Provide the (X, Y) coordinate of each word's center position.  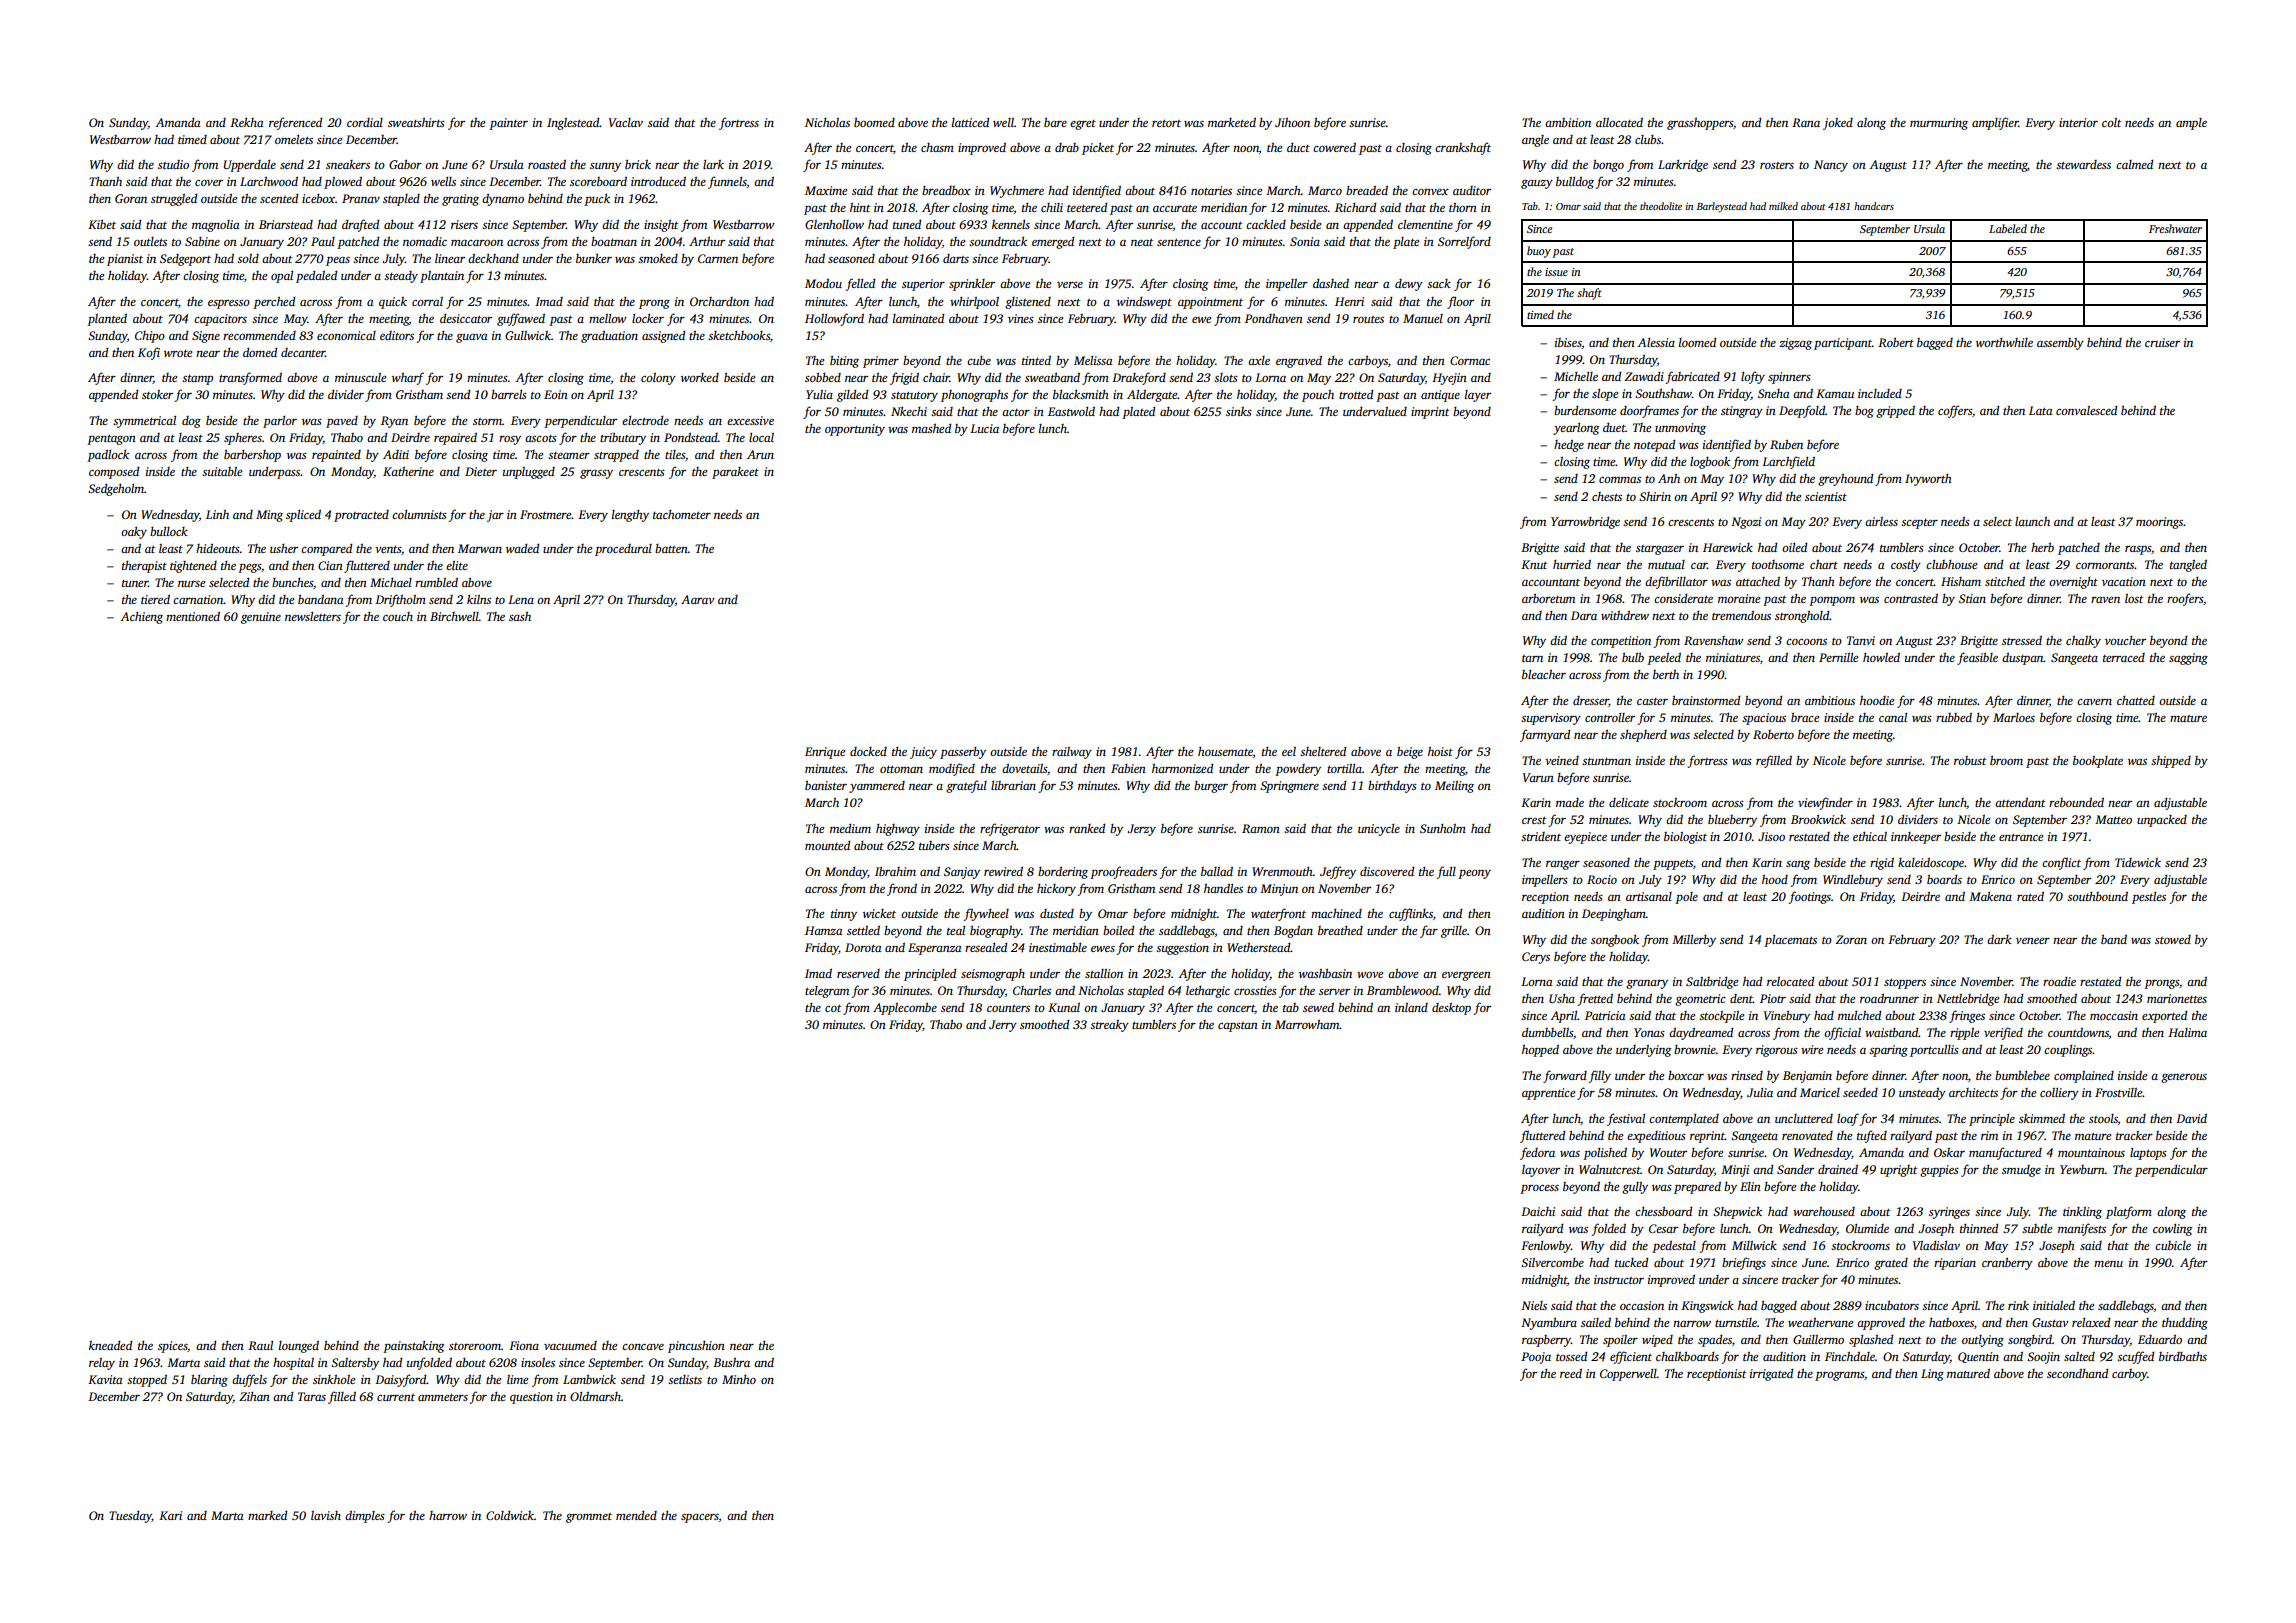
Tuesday (130, 1516)
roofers (2185, 599)
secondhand (2077, 1373)
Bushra (731, 1362)
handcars (1874, 206)
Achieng (142, 618)
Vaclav (626, 122)
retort (1166, 123)
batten (671, 548)
